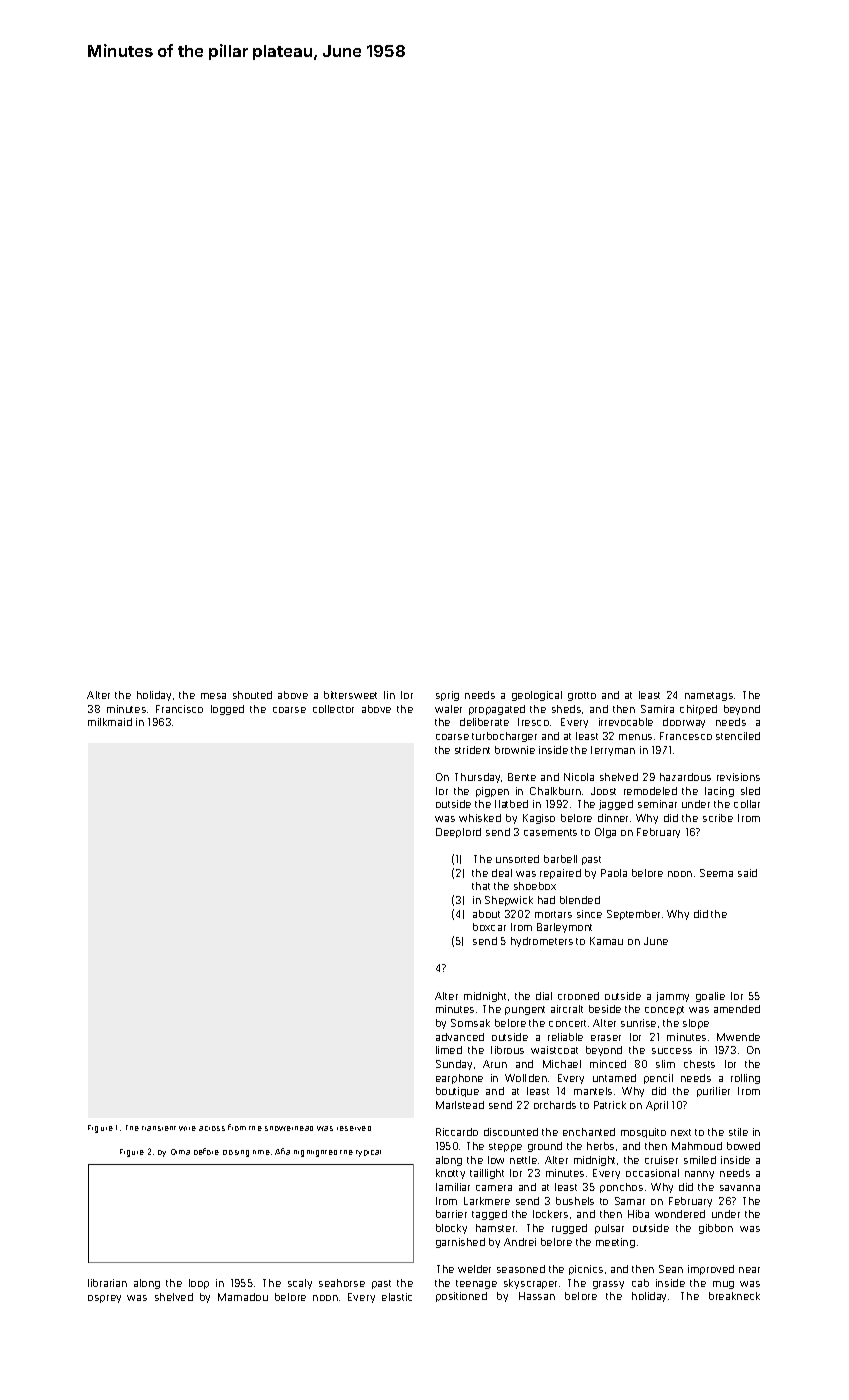 The height and width of the screenshot is (1400, 849). What do you see at coordinates (159, 1128) in the screenshot?
I see `transient` at bounding box center [159, 1128].
